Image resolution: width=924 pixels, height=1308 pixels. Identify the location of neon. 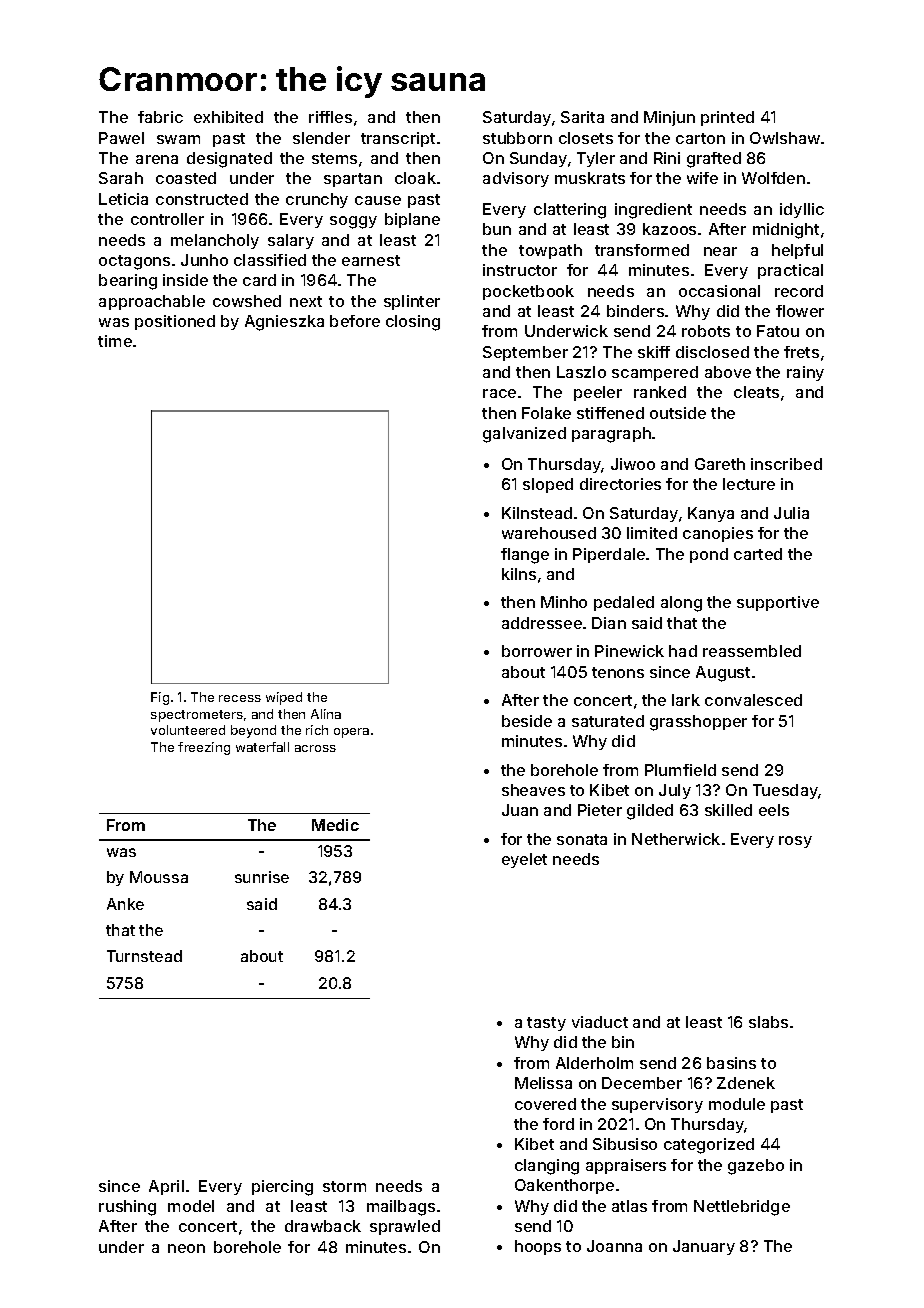
(186, 1248).
